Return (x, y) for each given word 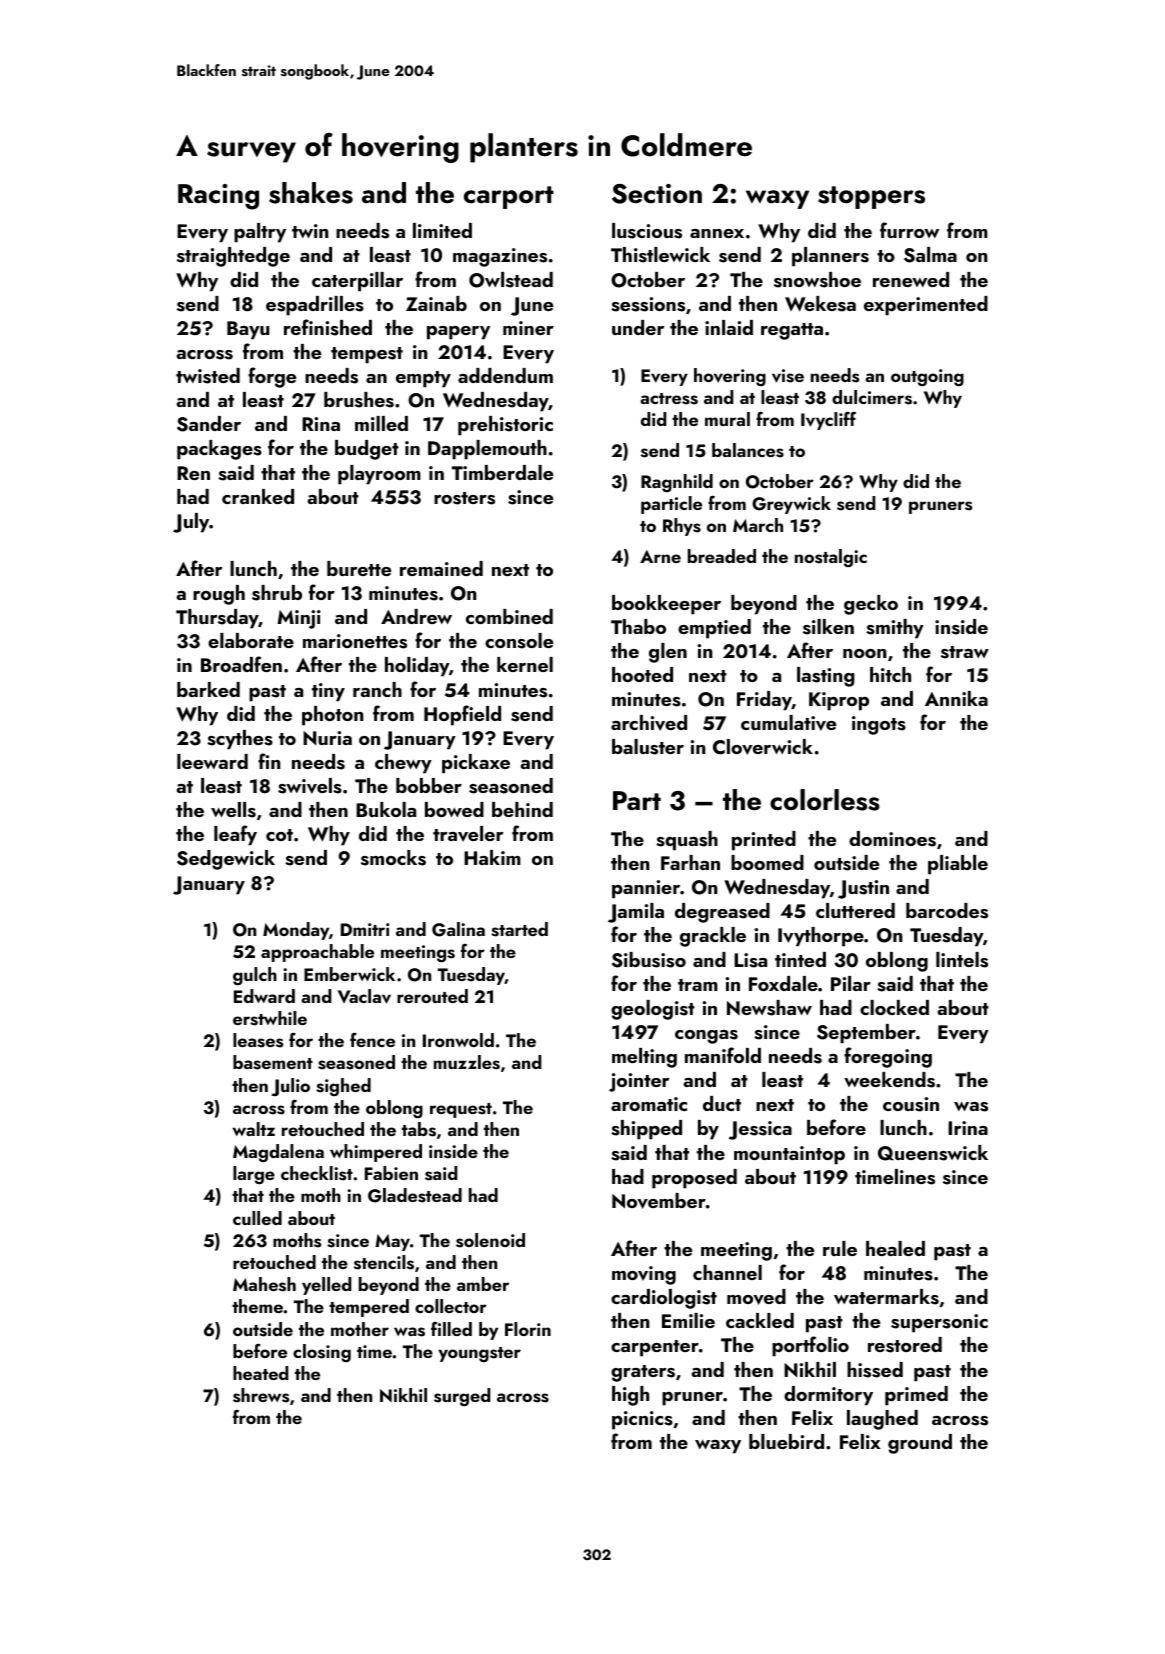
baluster (648, 747)
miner (528, 328)
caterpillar (357, 282)
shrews (261, 1395)
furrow (909, 230)
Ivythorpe (821, 937)
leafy (235, 835)
